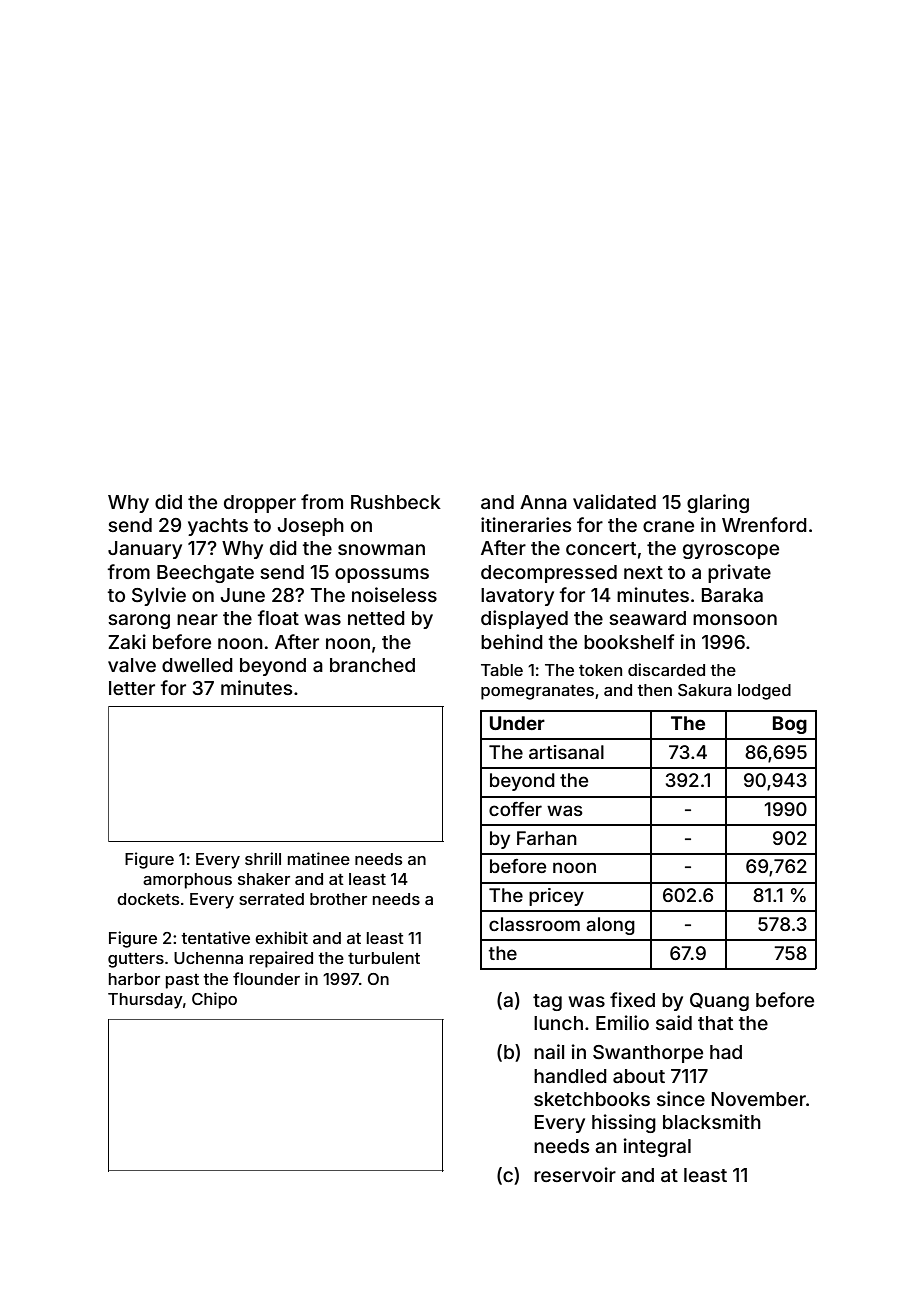 This page has width=924, height=1311. Describe the element at coordinates (260, 504) in the page. I see `dropper` at that location.
